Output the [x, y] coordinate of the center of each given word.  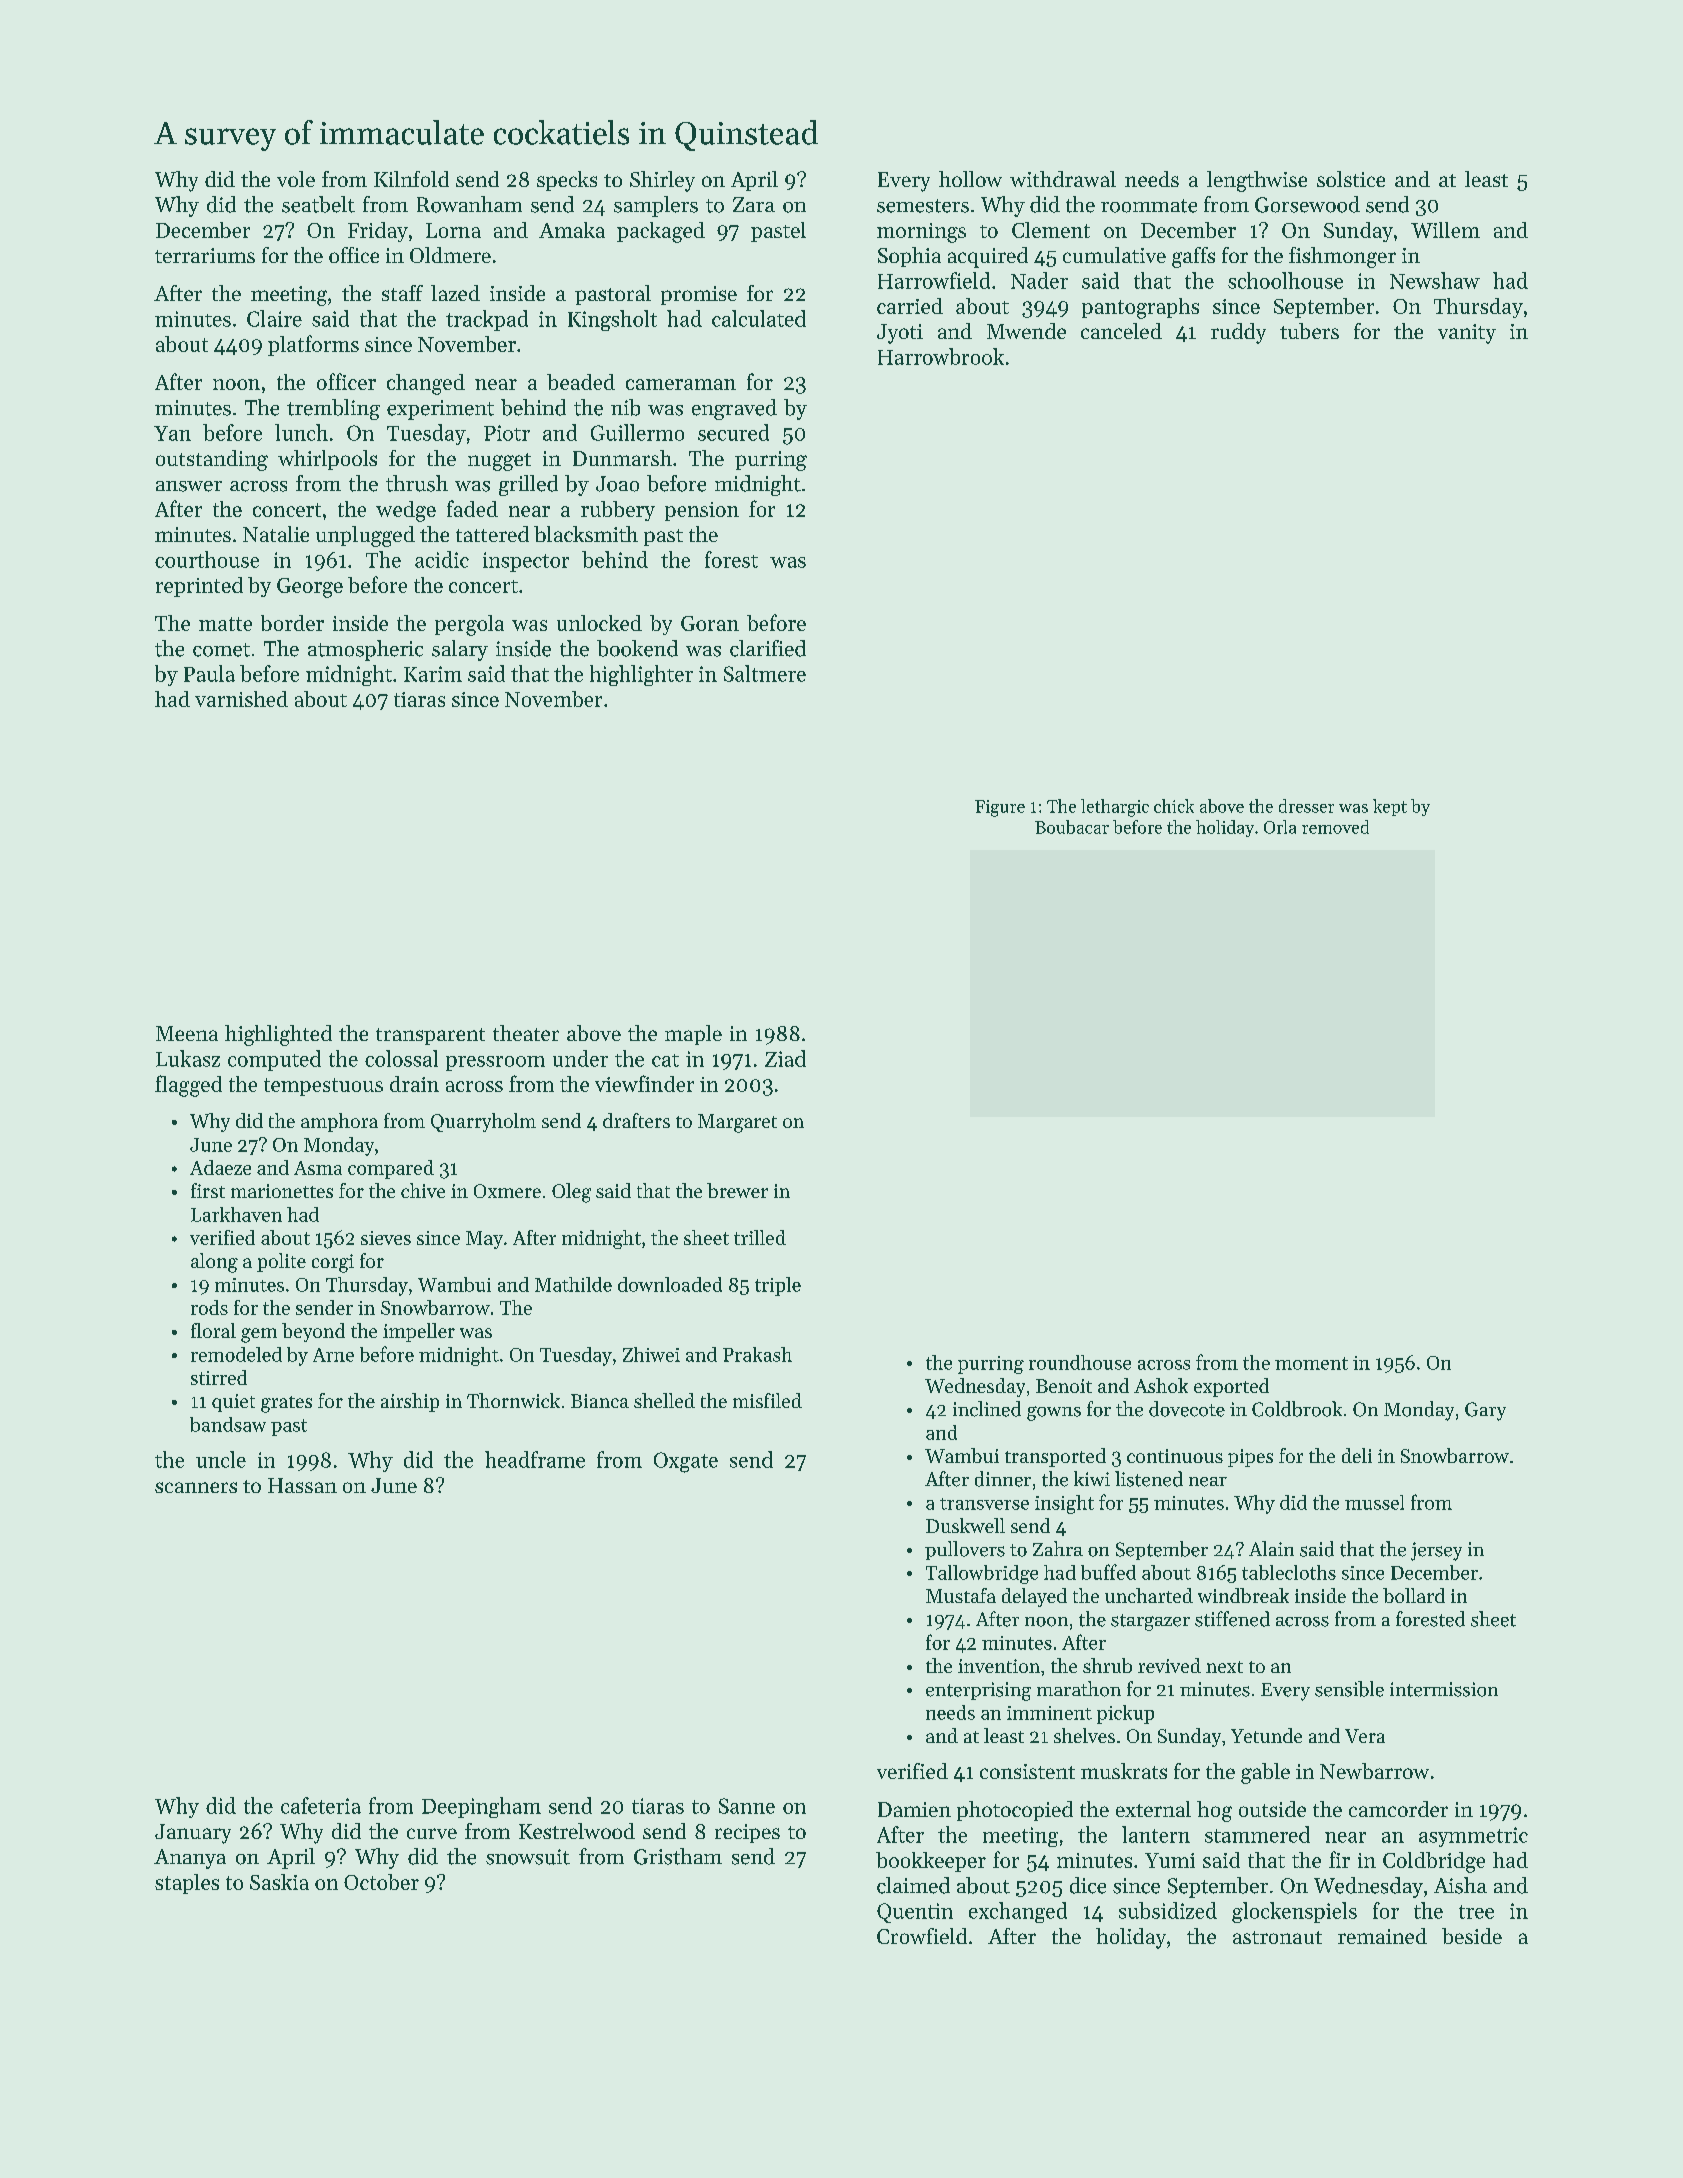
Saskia [279, 1882]
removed [1335, 827]
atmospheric [365, 650]
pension [702, 511]
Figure [1000, 808]
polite [281, 1262]
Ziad [785, 1058]
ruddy [1238, 333]
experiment [440, 410]
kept [1390, 807]
